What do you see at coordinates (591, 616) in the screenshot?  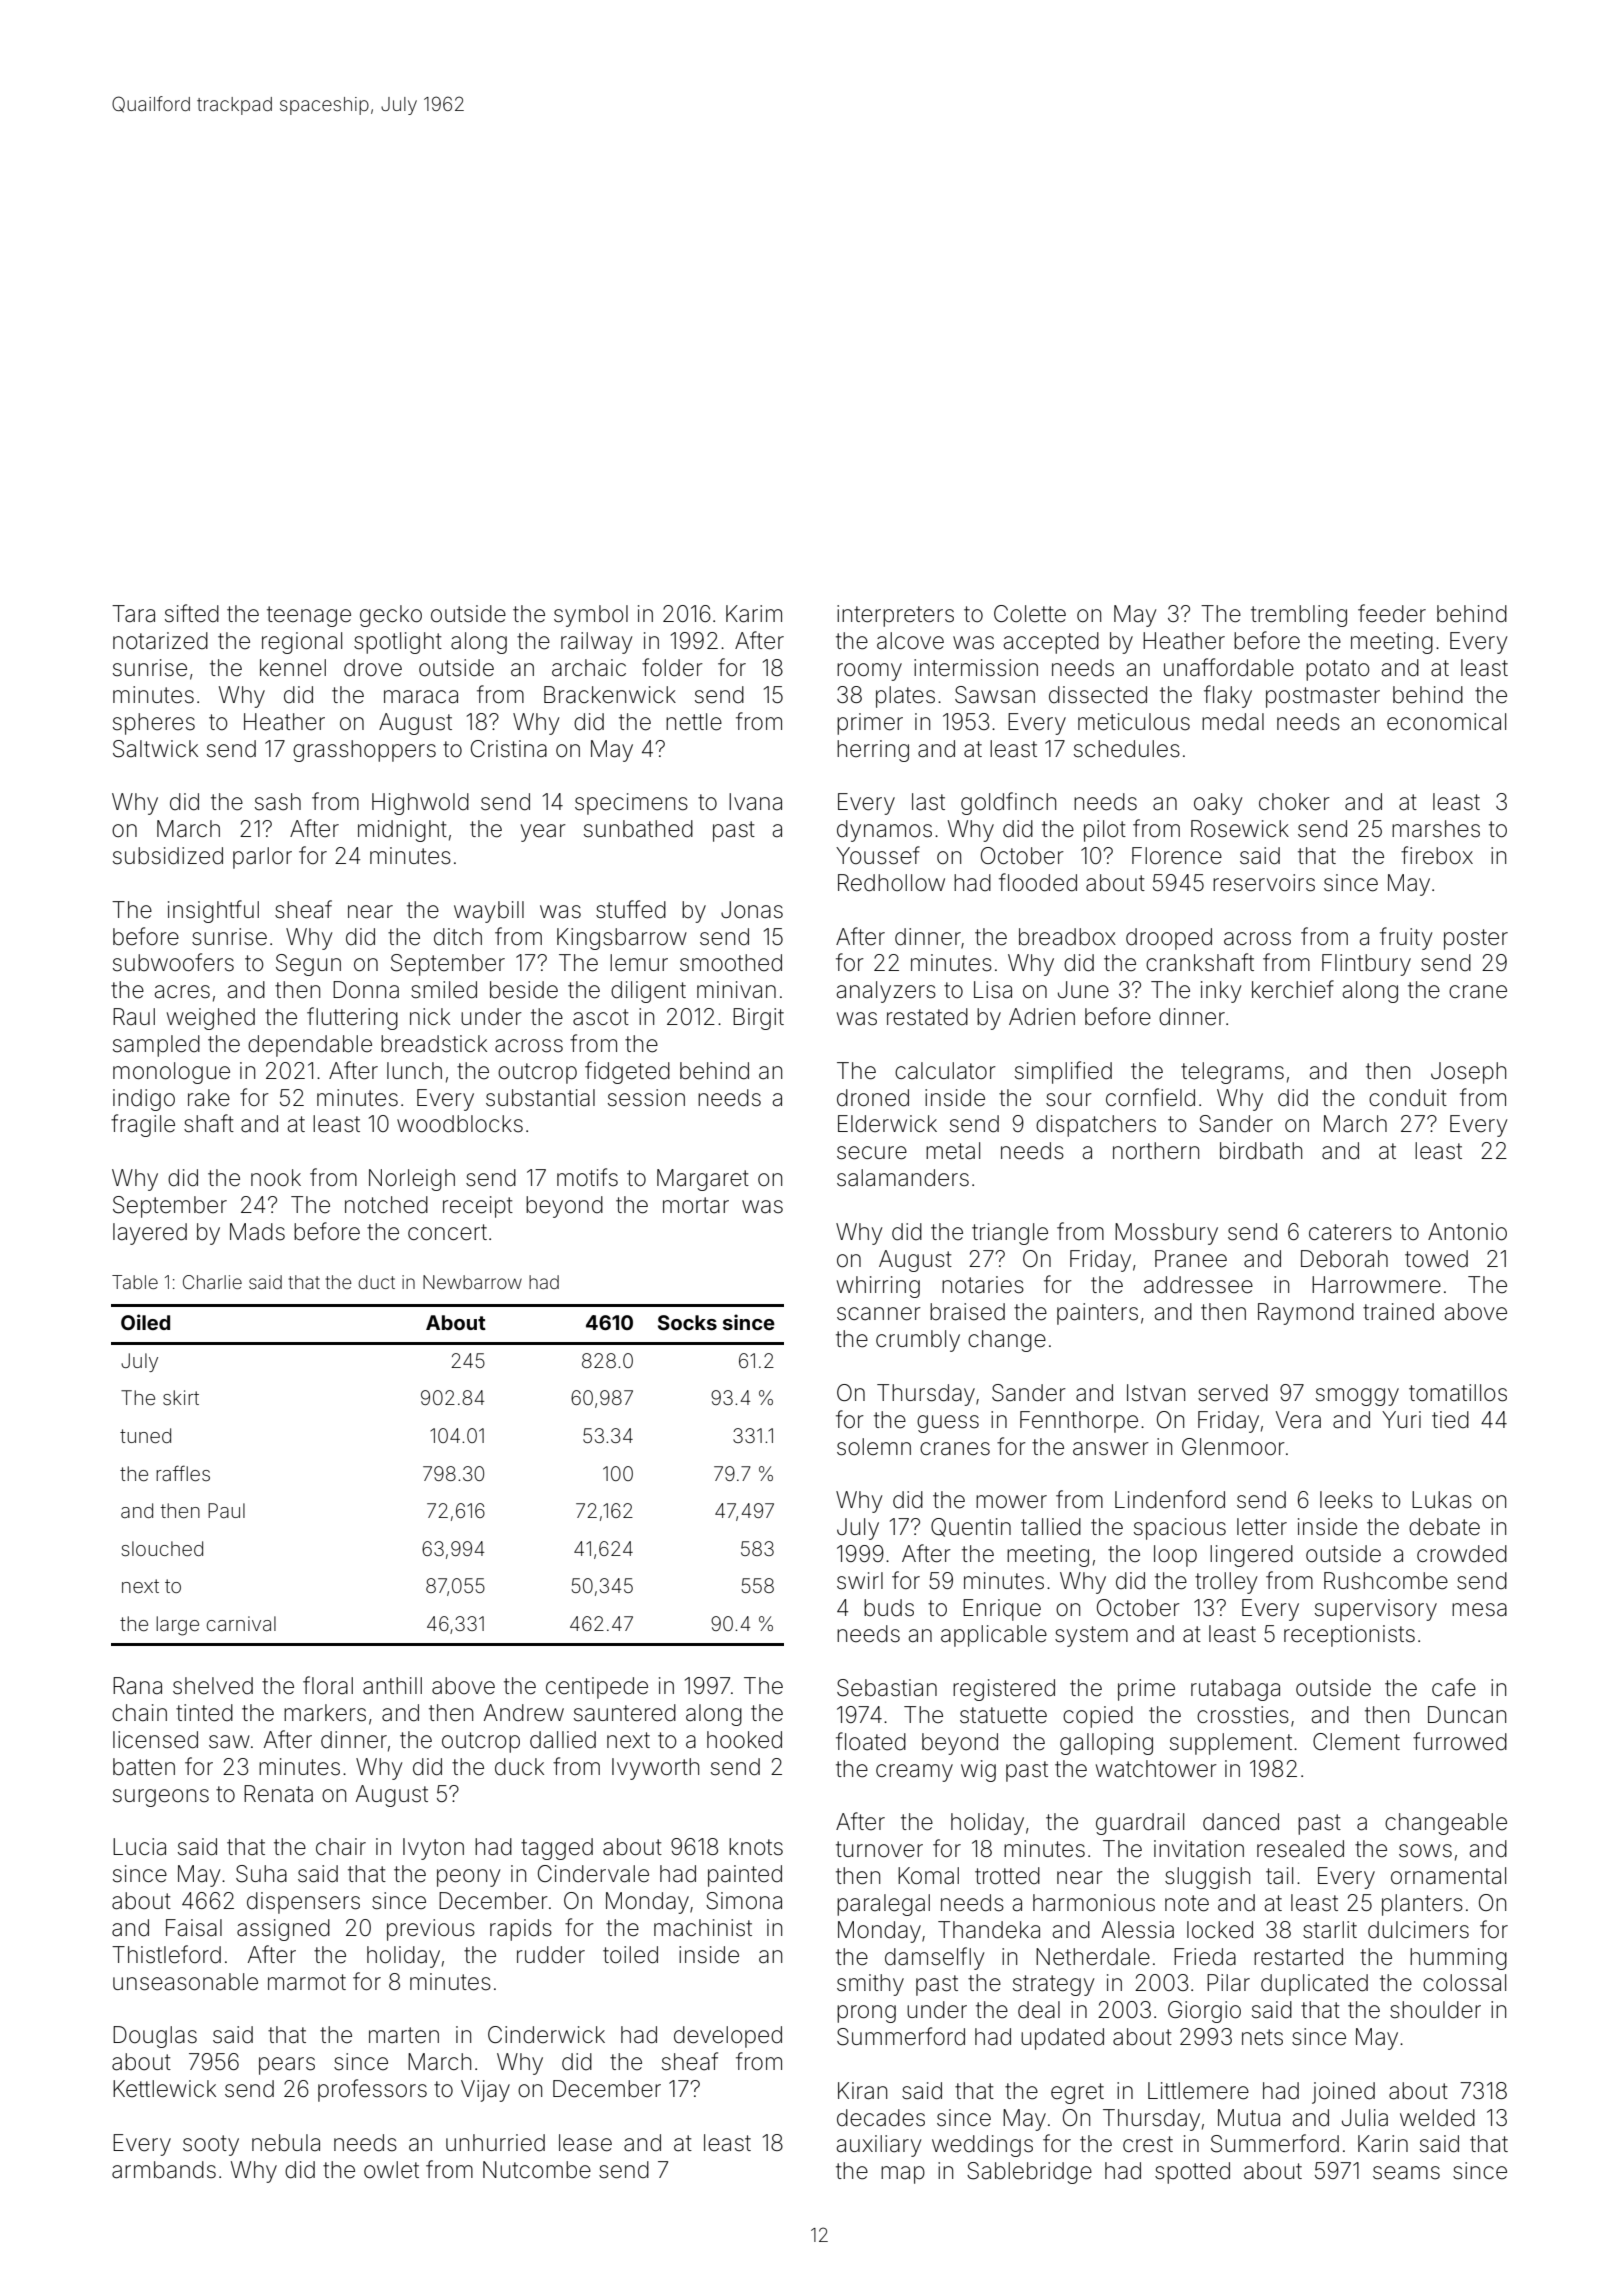 I see `symbol` at bounding box center [591, 616].
